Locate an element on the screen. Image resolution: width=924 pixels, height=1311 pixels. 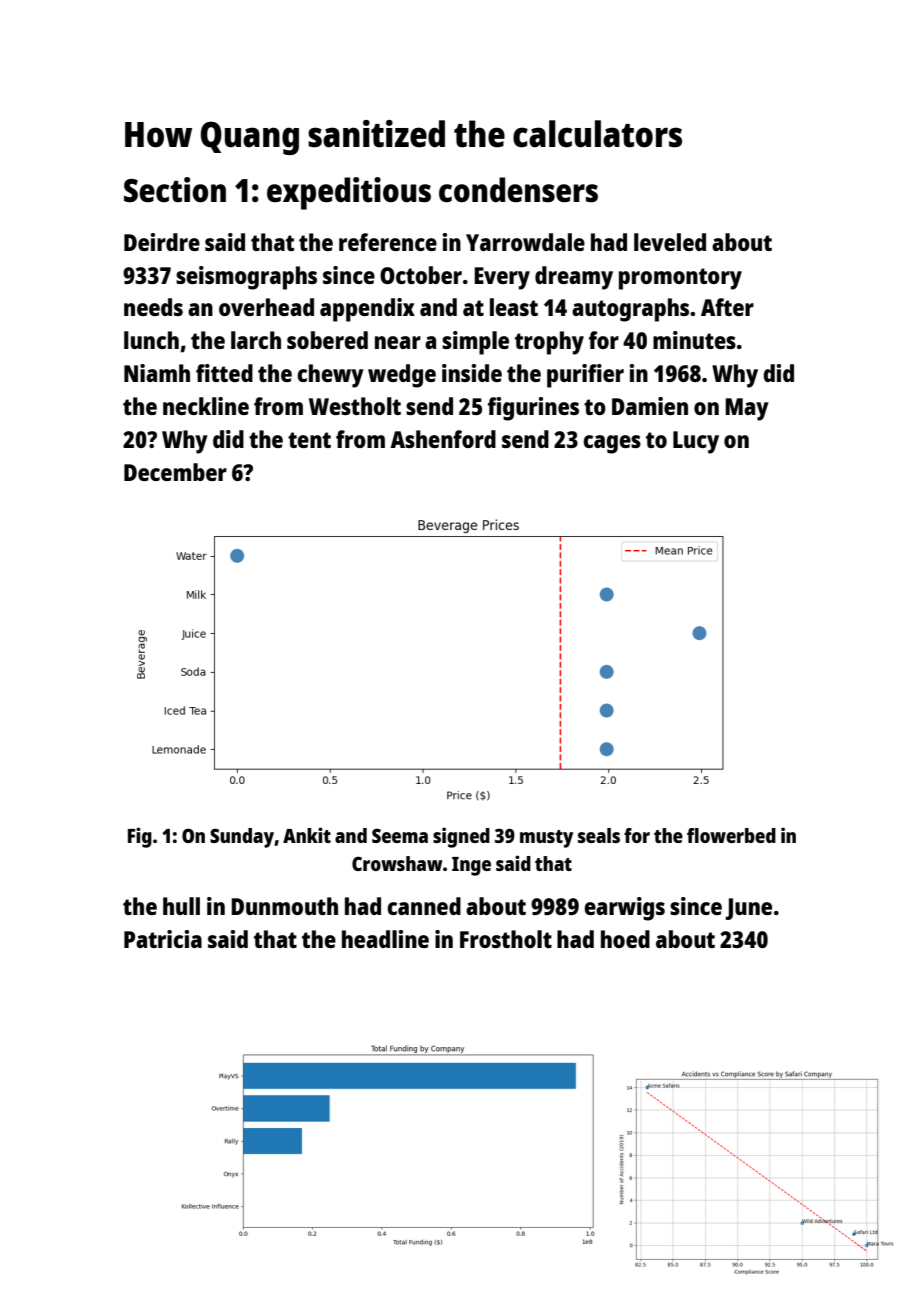
Ashenford is located at coordinates (443, 439).
